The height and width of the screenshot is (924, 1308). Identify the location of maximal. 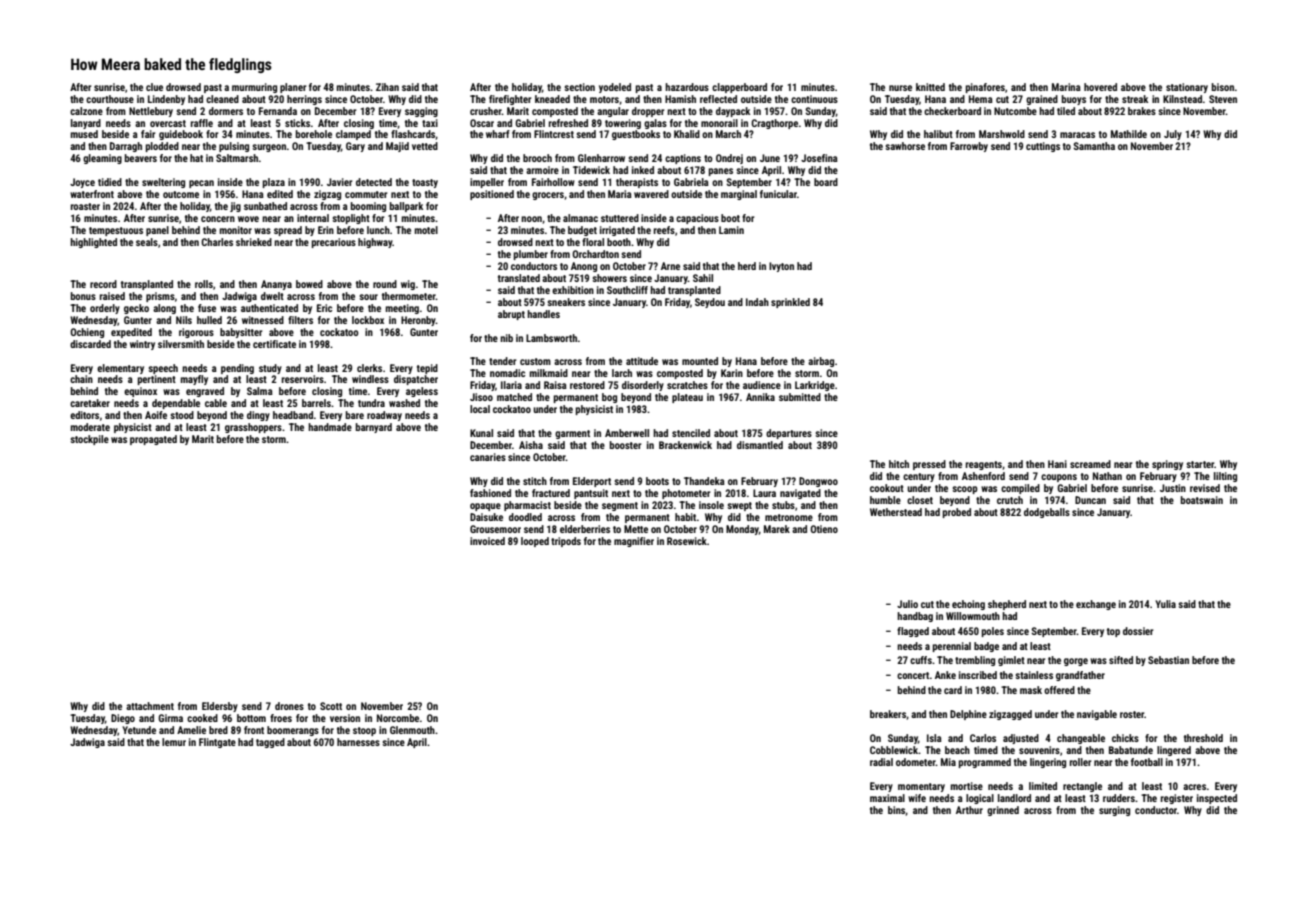
(887, 798).
